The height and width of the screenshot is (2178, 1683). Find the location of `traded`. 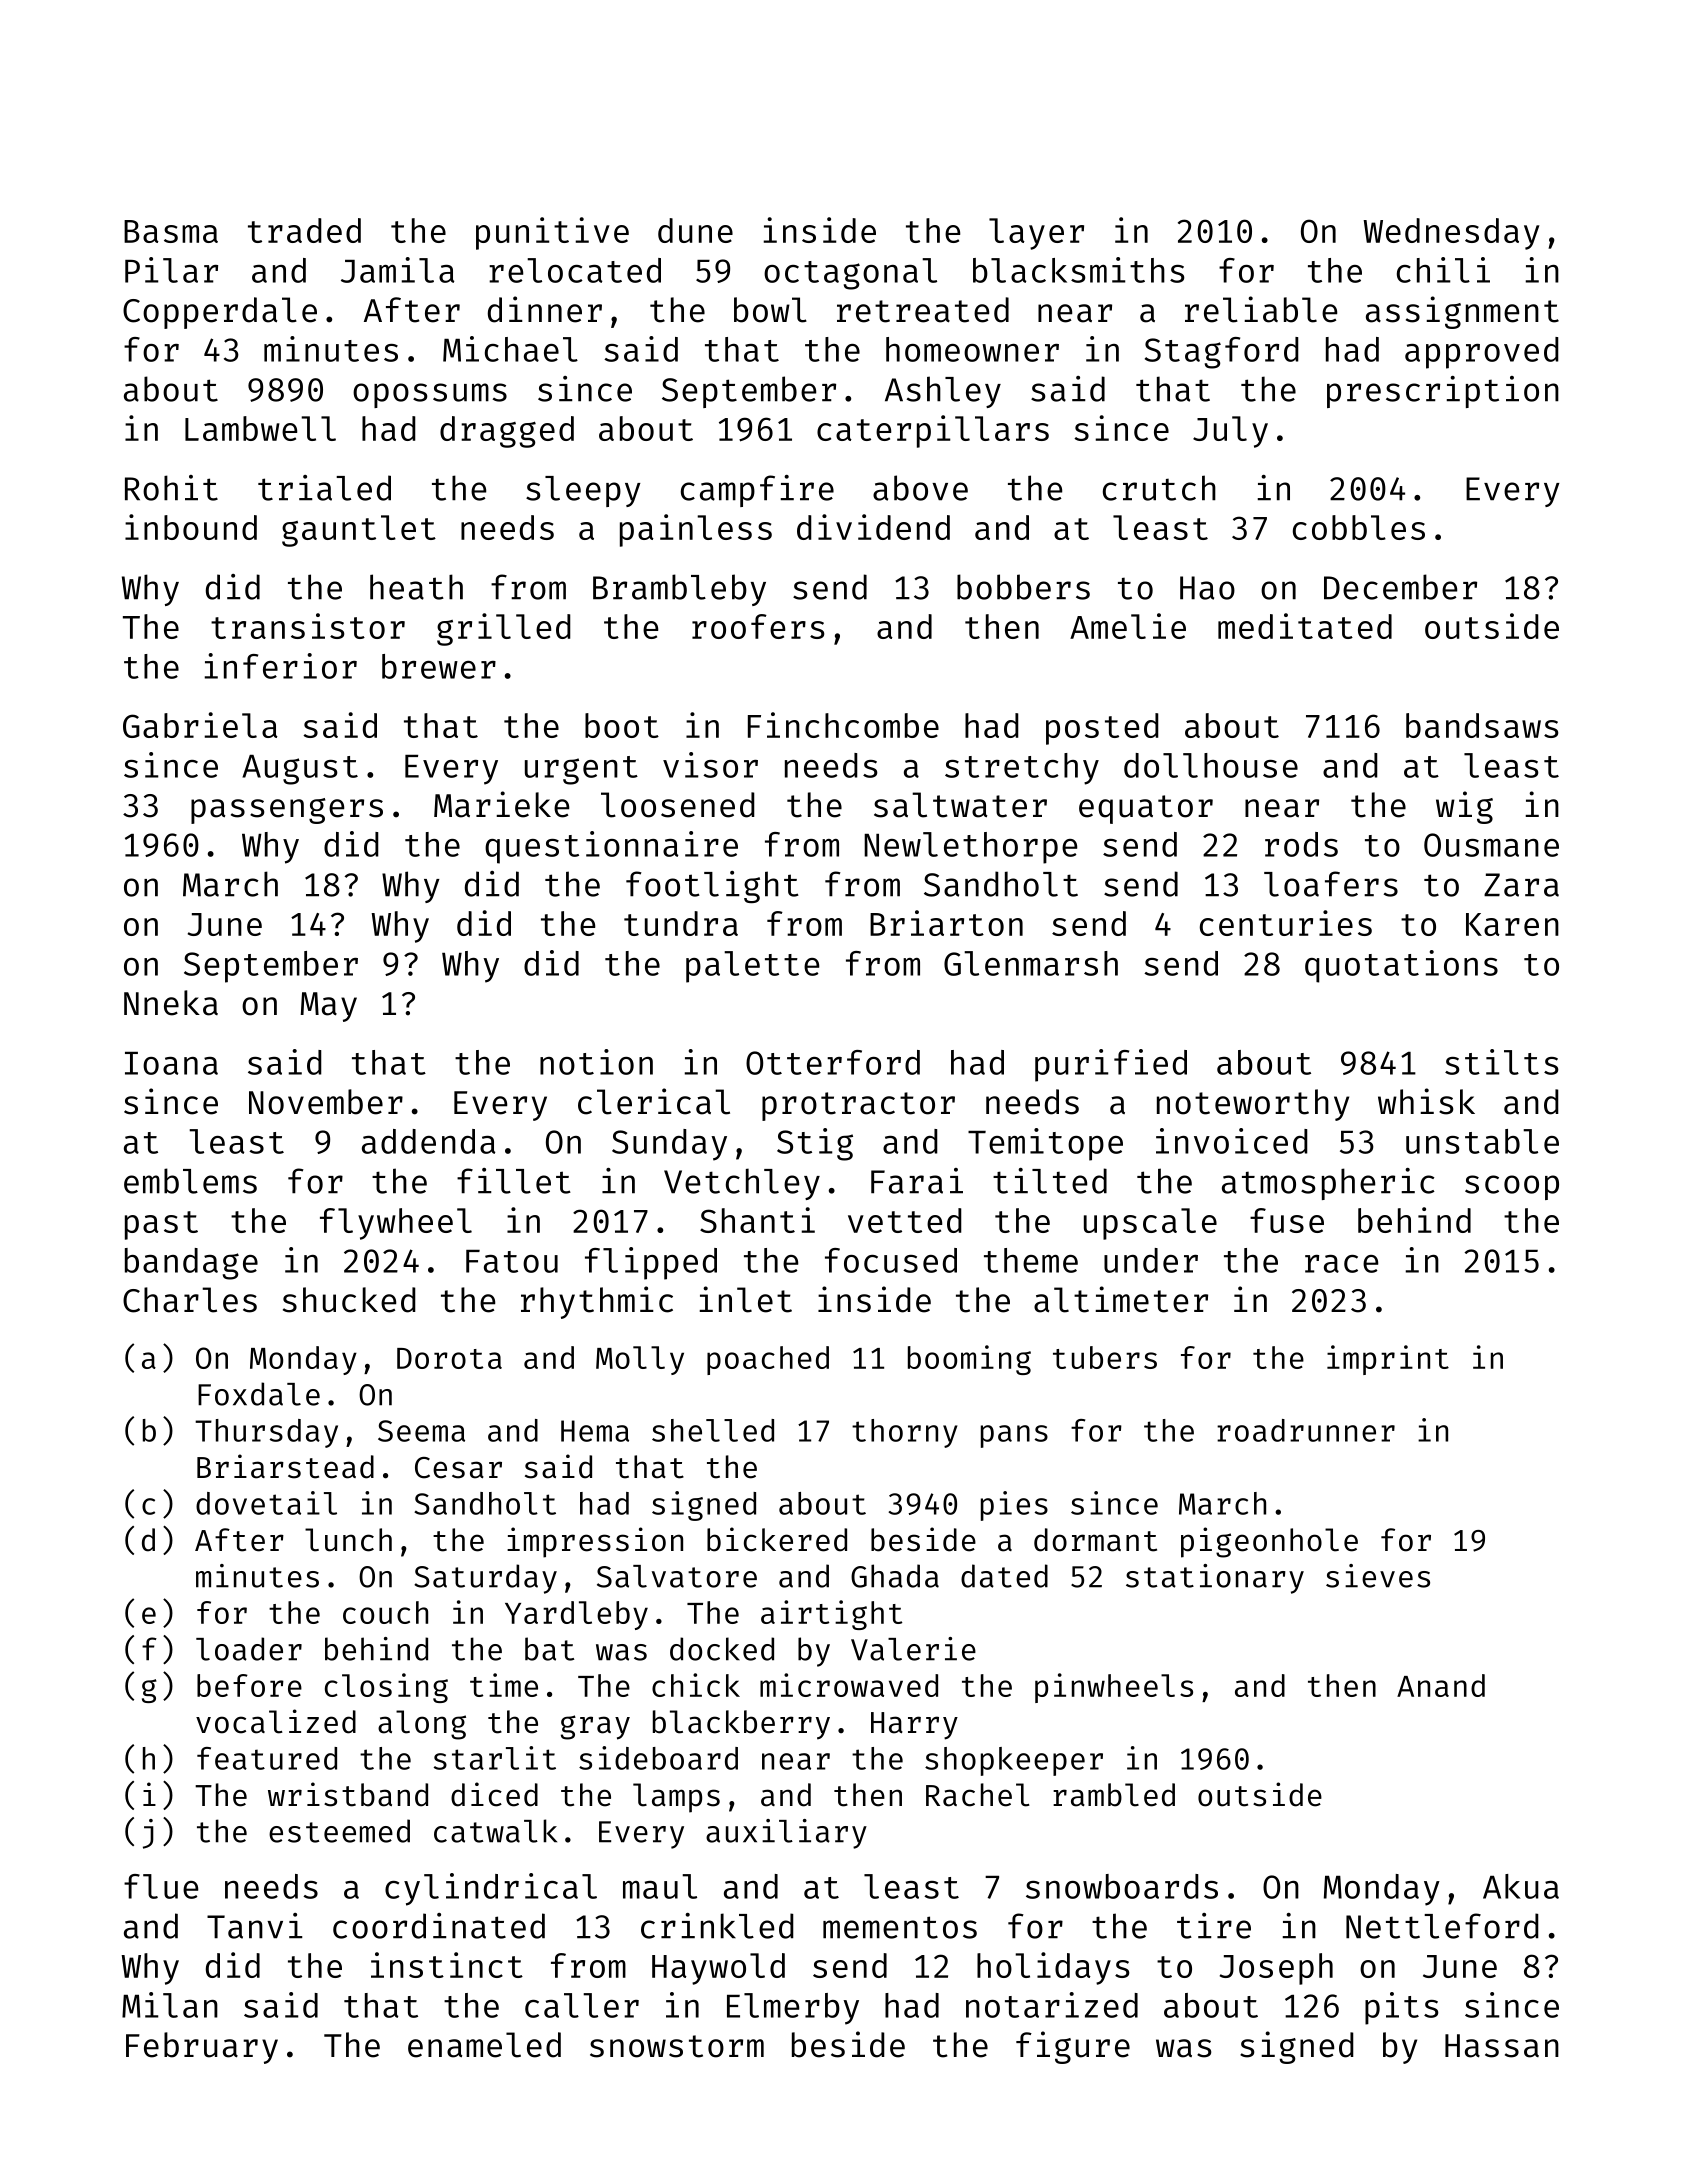

traded is located at coordinates (304, 230).
